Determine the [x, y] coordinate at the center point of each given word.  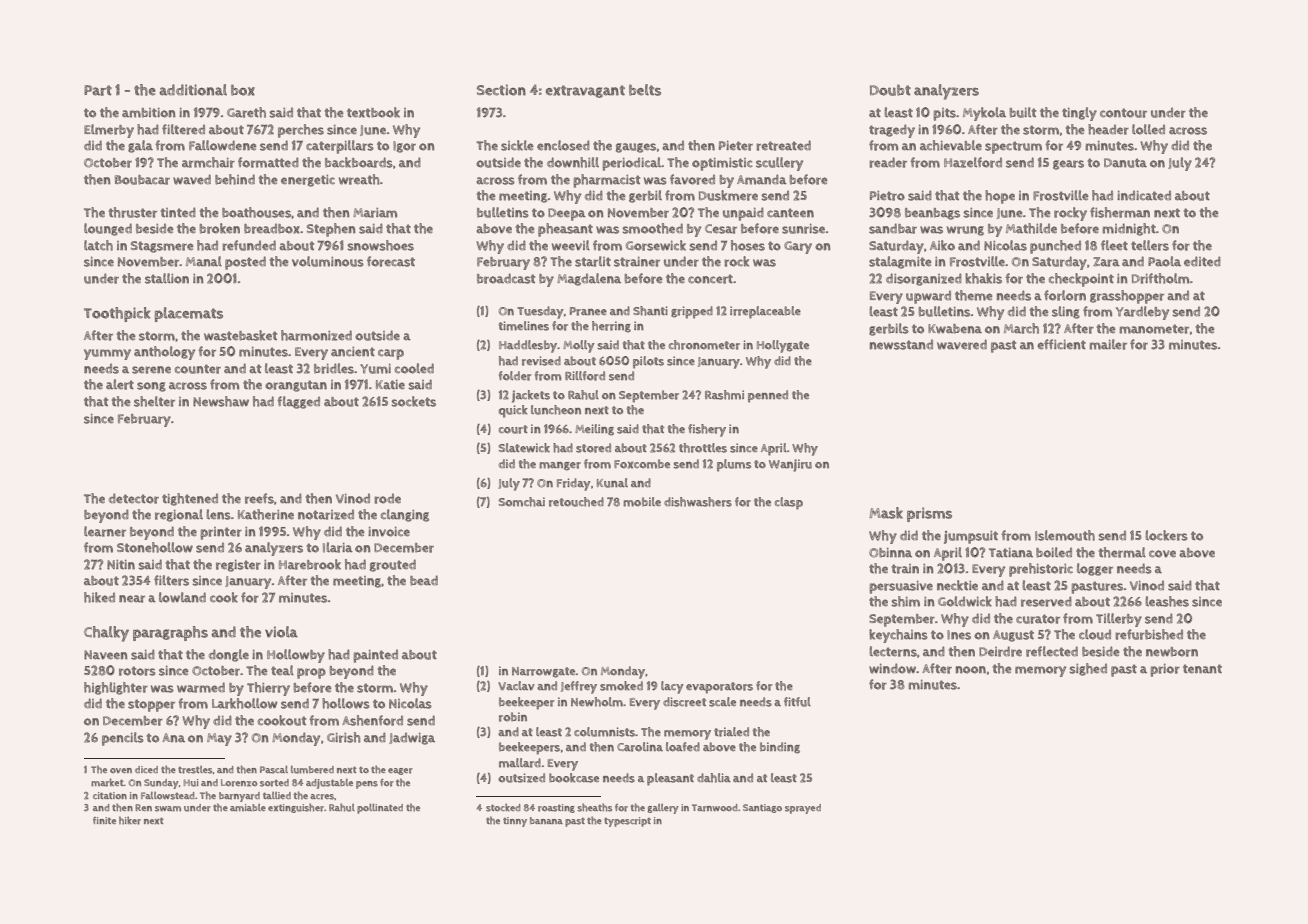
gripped [692, 312]
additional [193, 90]
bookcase [574, 778]
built [1023, 112]
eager [400, 771]
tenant [1202, 669]
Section [501, 90]
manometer [1154, 329]
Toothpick [117, 314]
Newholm [597, 702]
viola [281, 632]
